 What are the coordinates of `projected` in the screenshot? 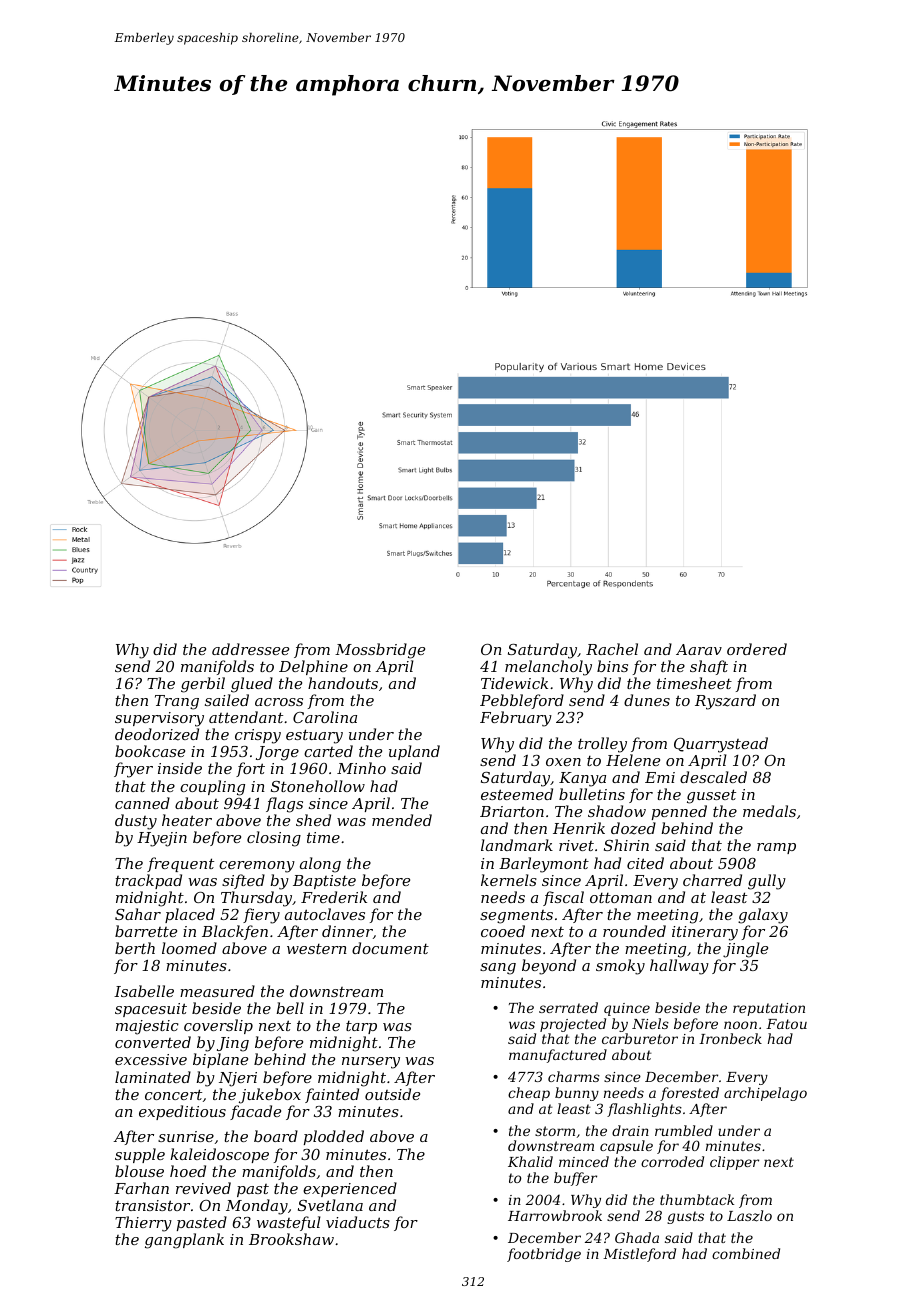 It's located at (573, 1025).
